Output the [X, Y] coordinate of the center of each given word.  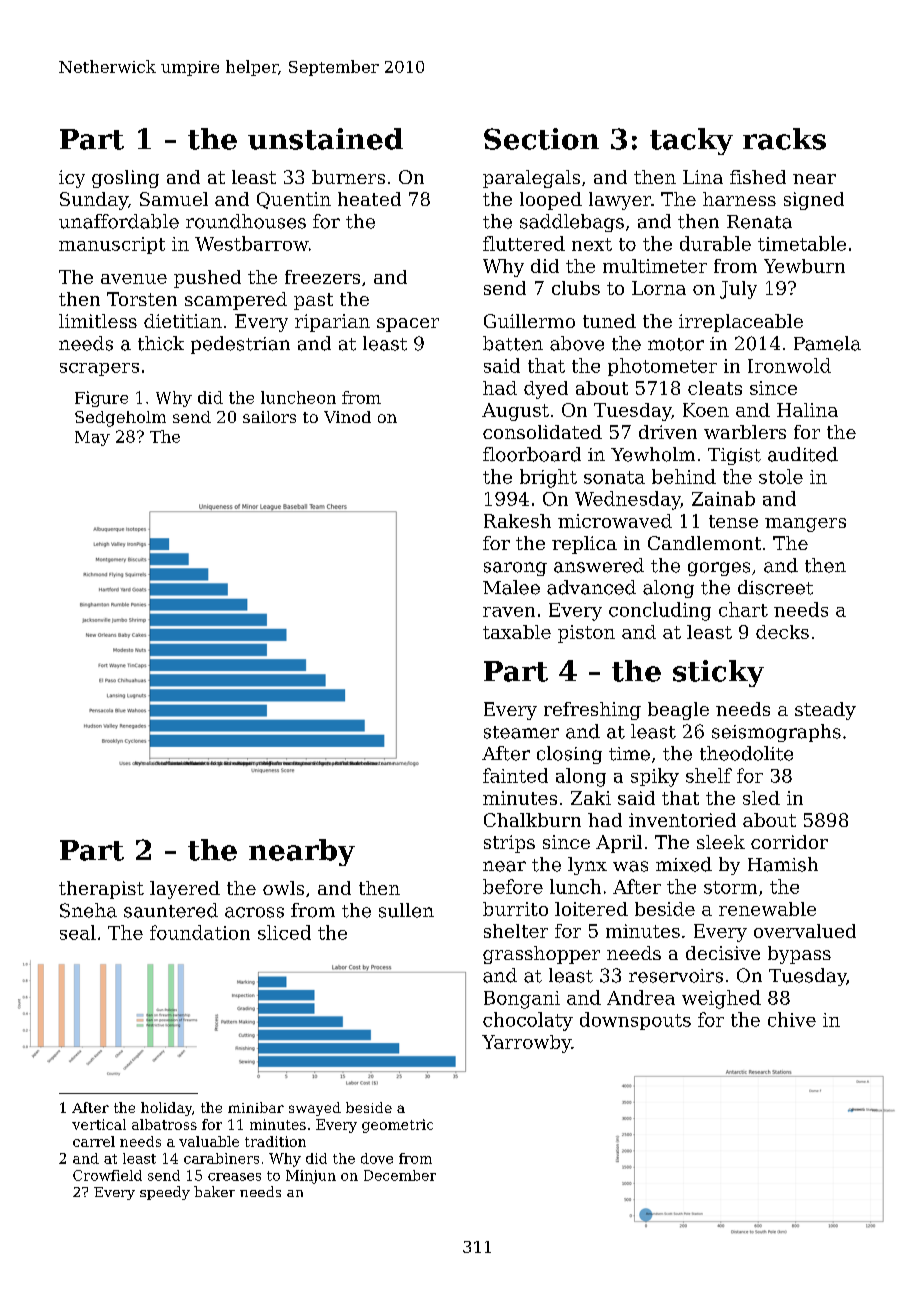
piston [586, 634]
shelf [709, 775]
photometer [662, 367]
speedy [165, 1193]
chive [792, 1019]
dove [377, 1158]
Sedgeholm [120, 419]
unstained [325, 139]
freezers [322, 277]
